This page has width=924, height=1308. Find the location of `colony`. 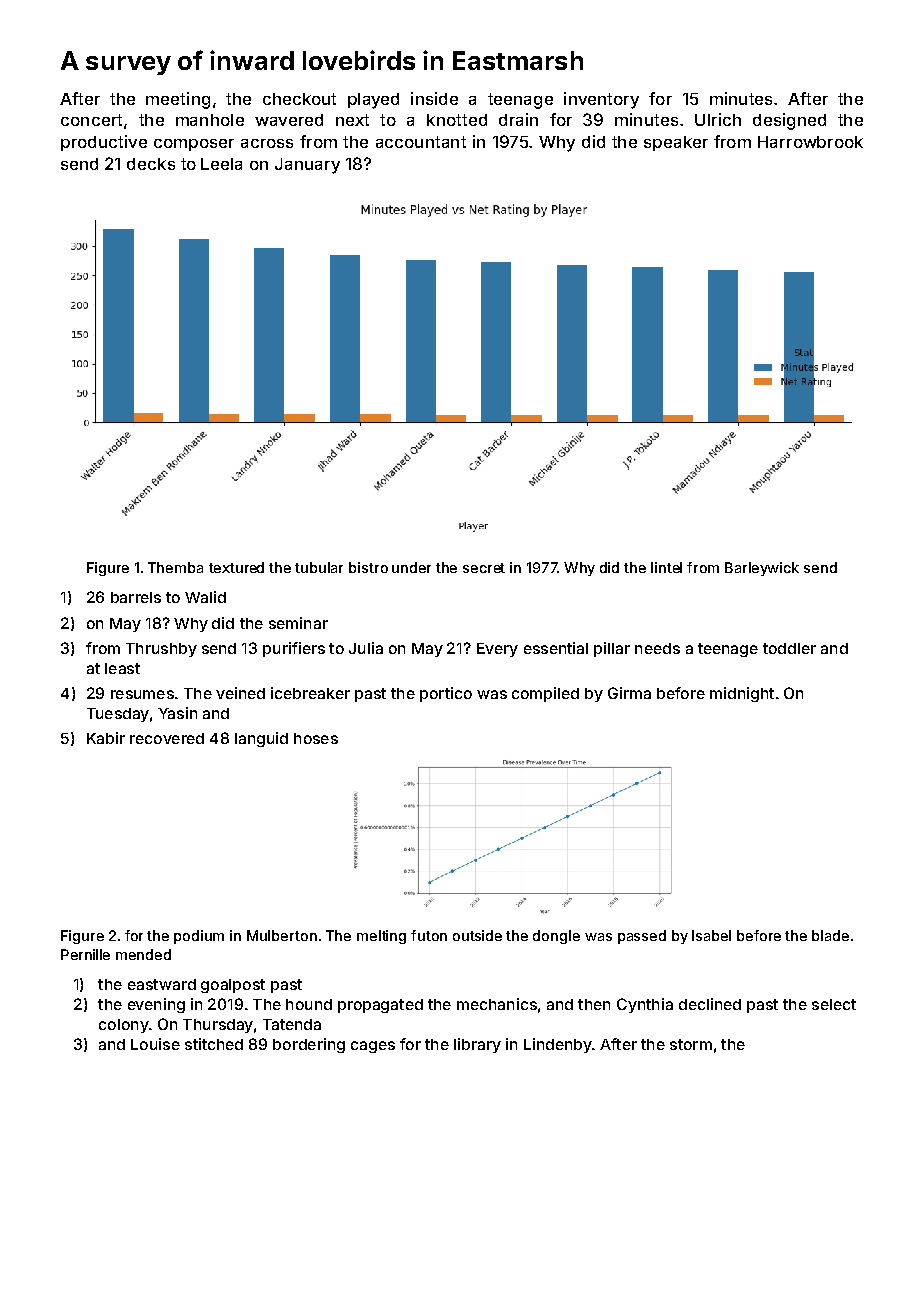

colony is located at coordinates (124, 1026).
